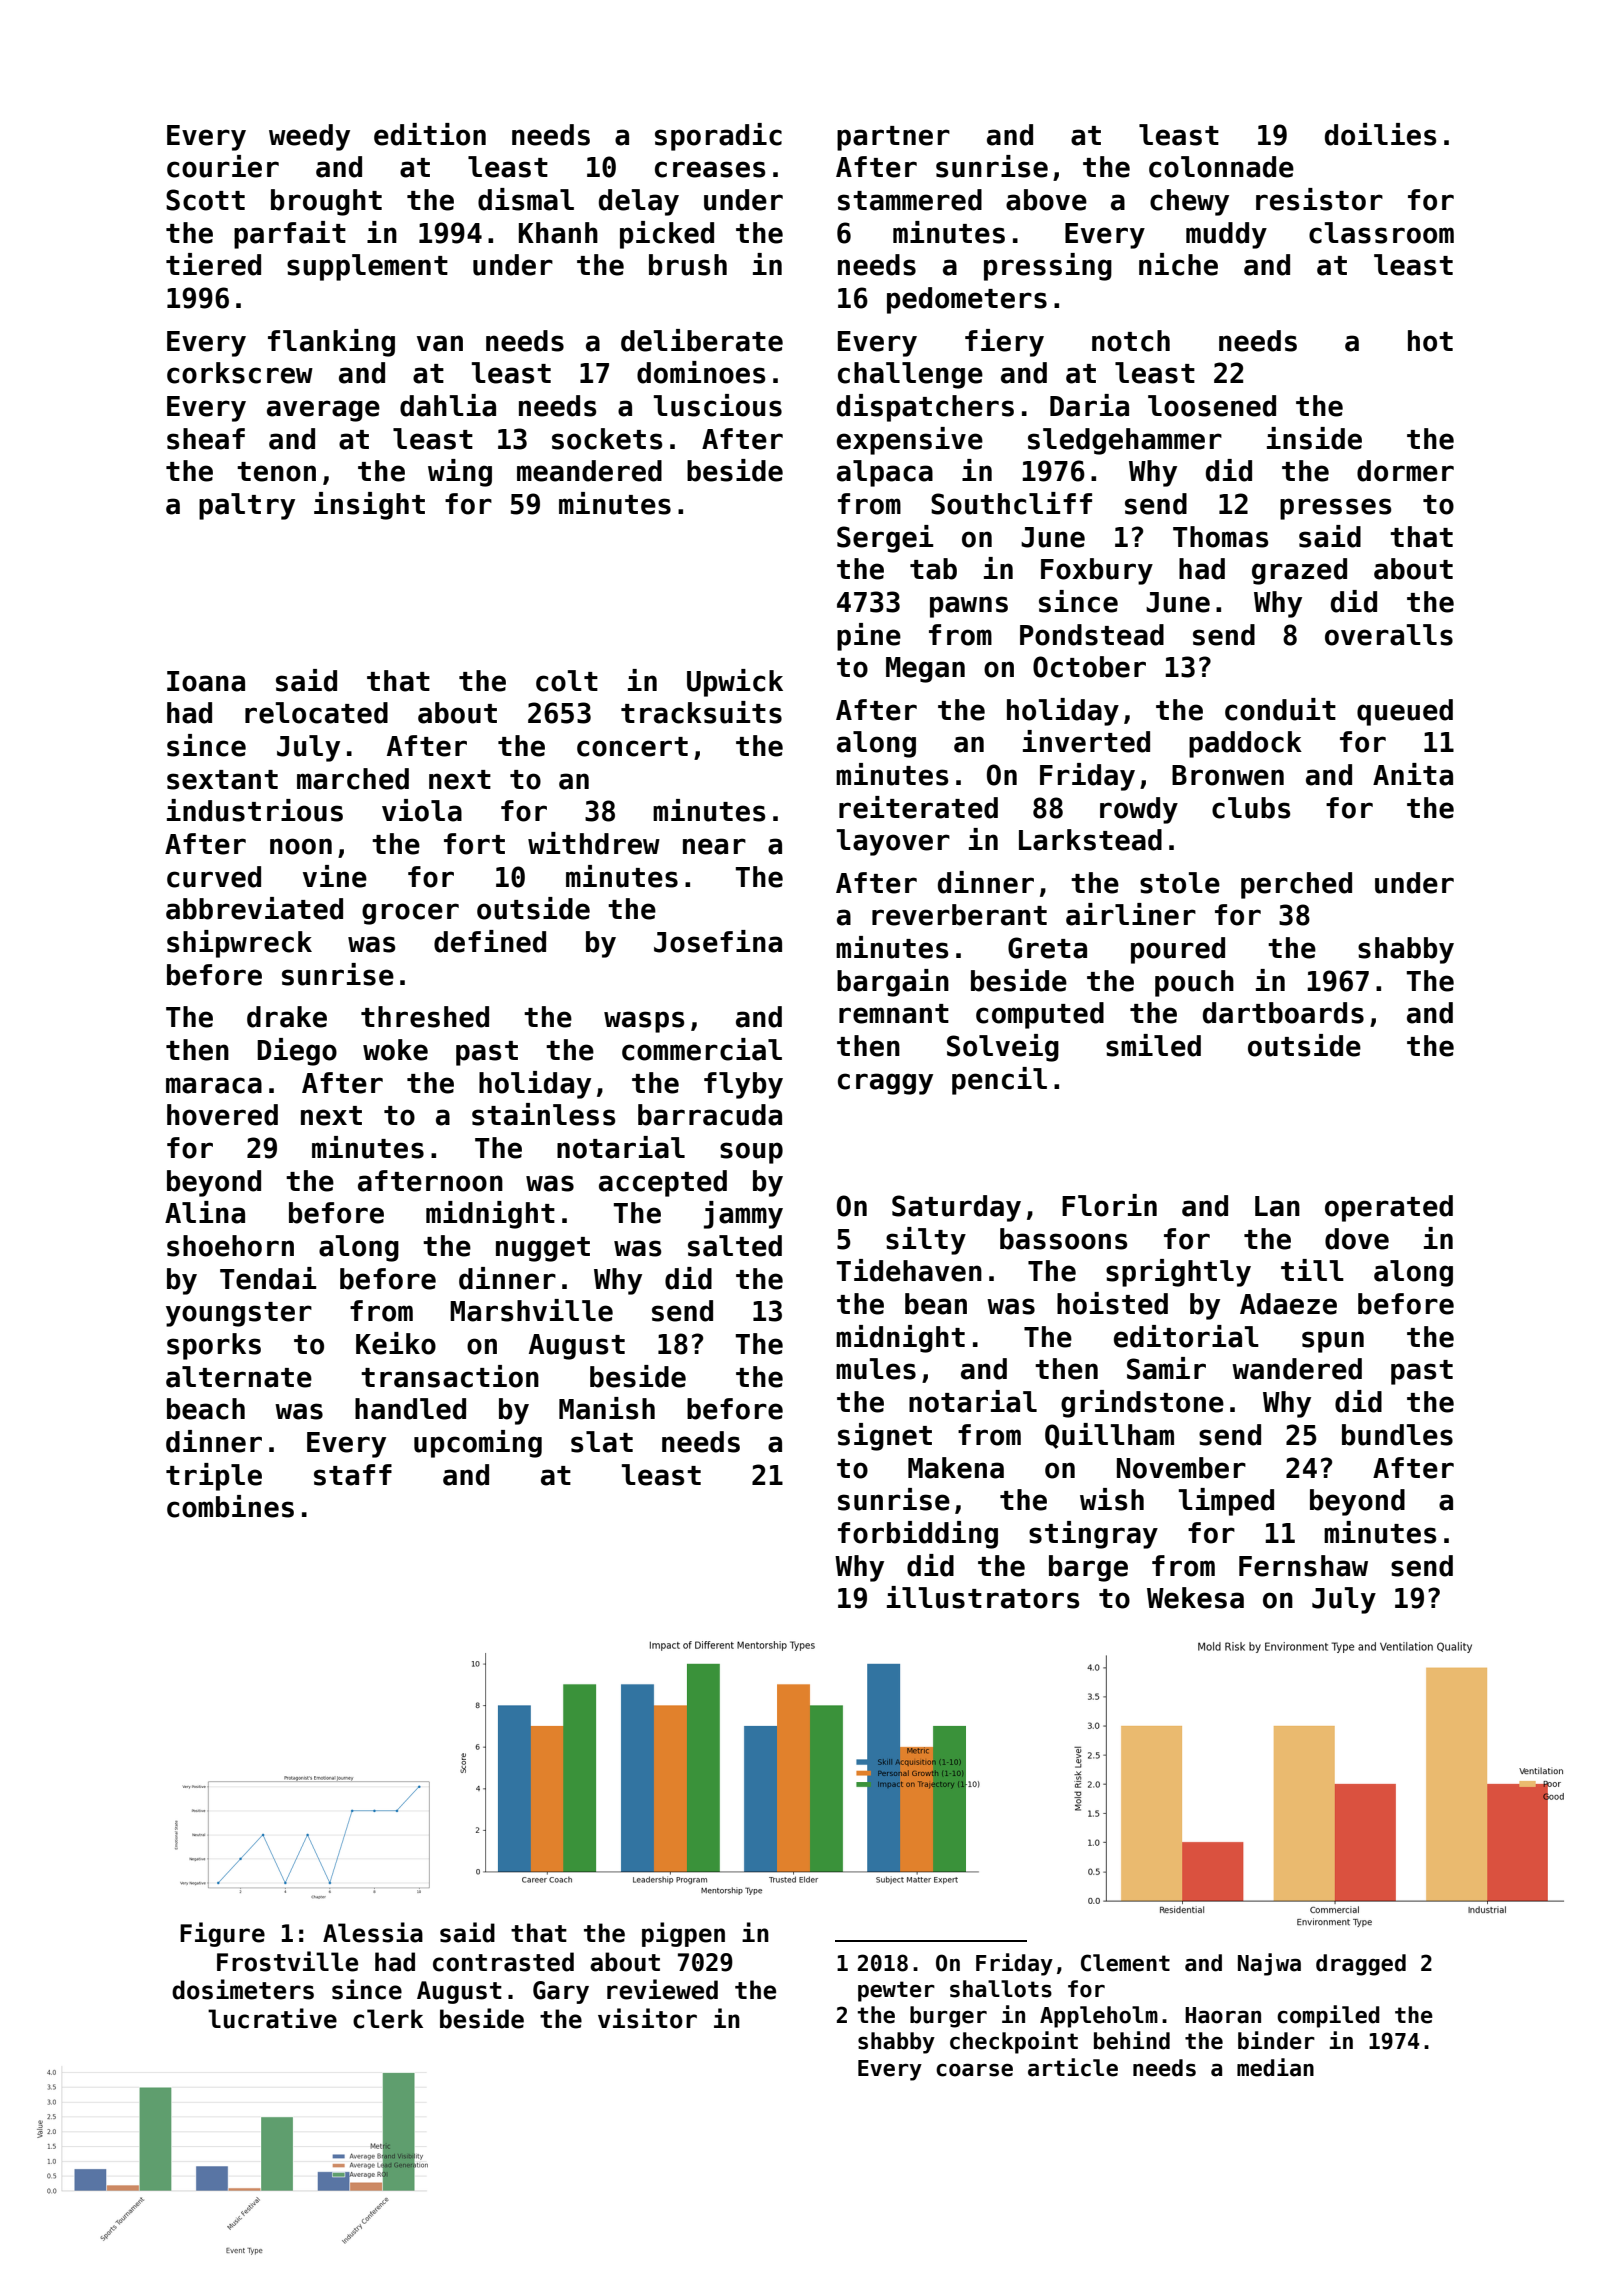 The height and width of the page is (2292, 1620). I want to click on coarse, so click(974, 2070).
